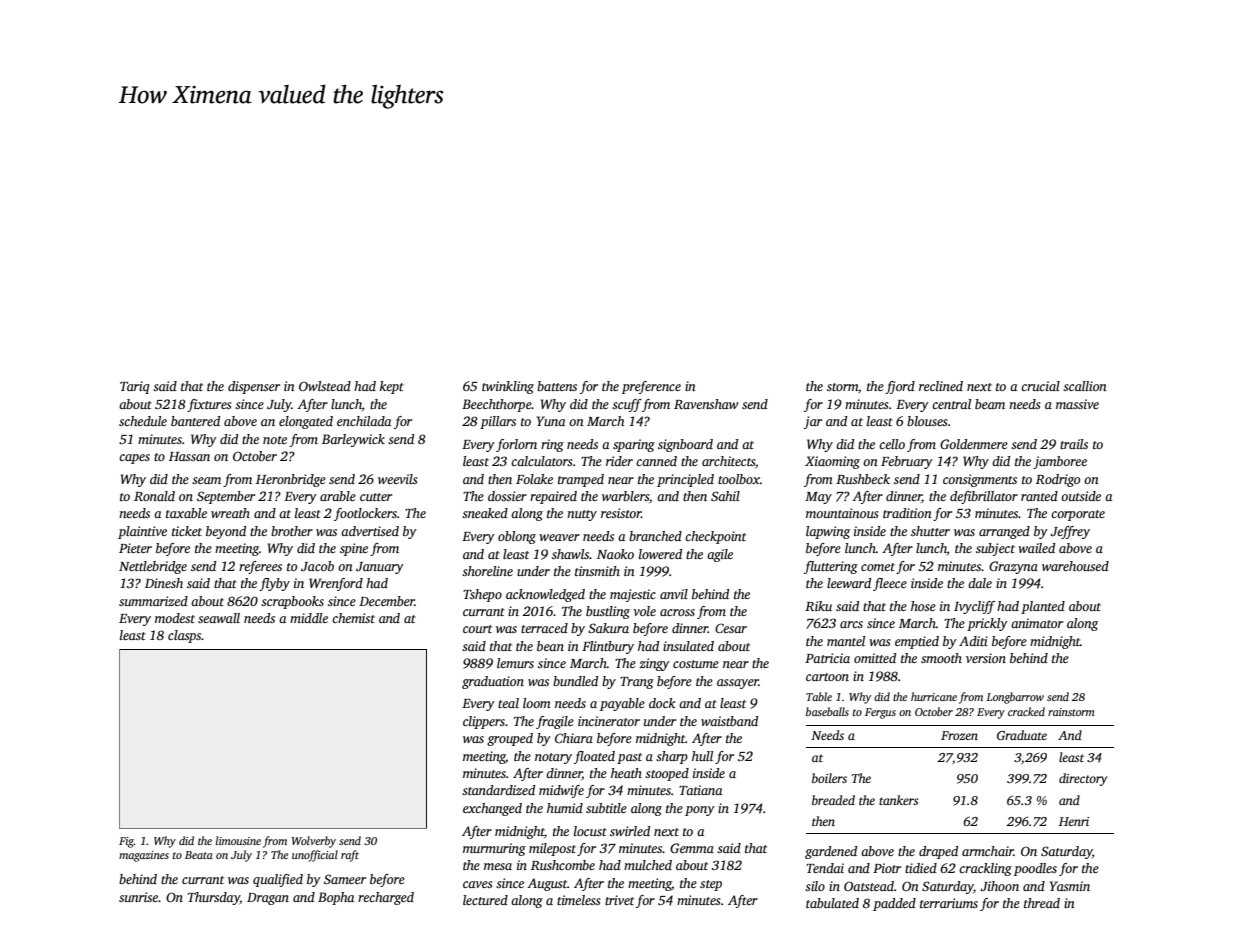 The height and width of the image is (952, 1233). Describe the element at coordinates (254, 387) in the image. I see `dispenser` at that location.
